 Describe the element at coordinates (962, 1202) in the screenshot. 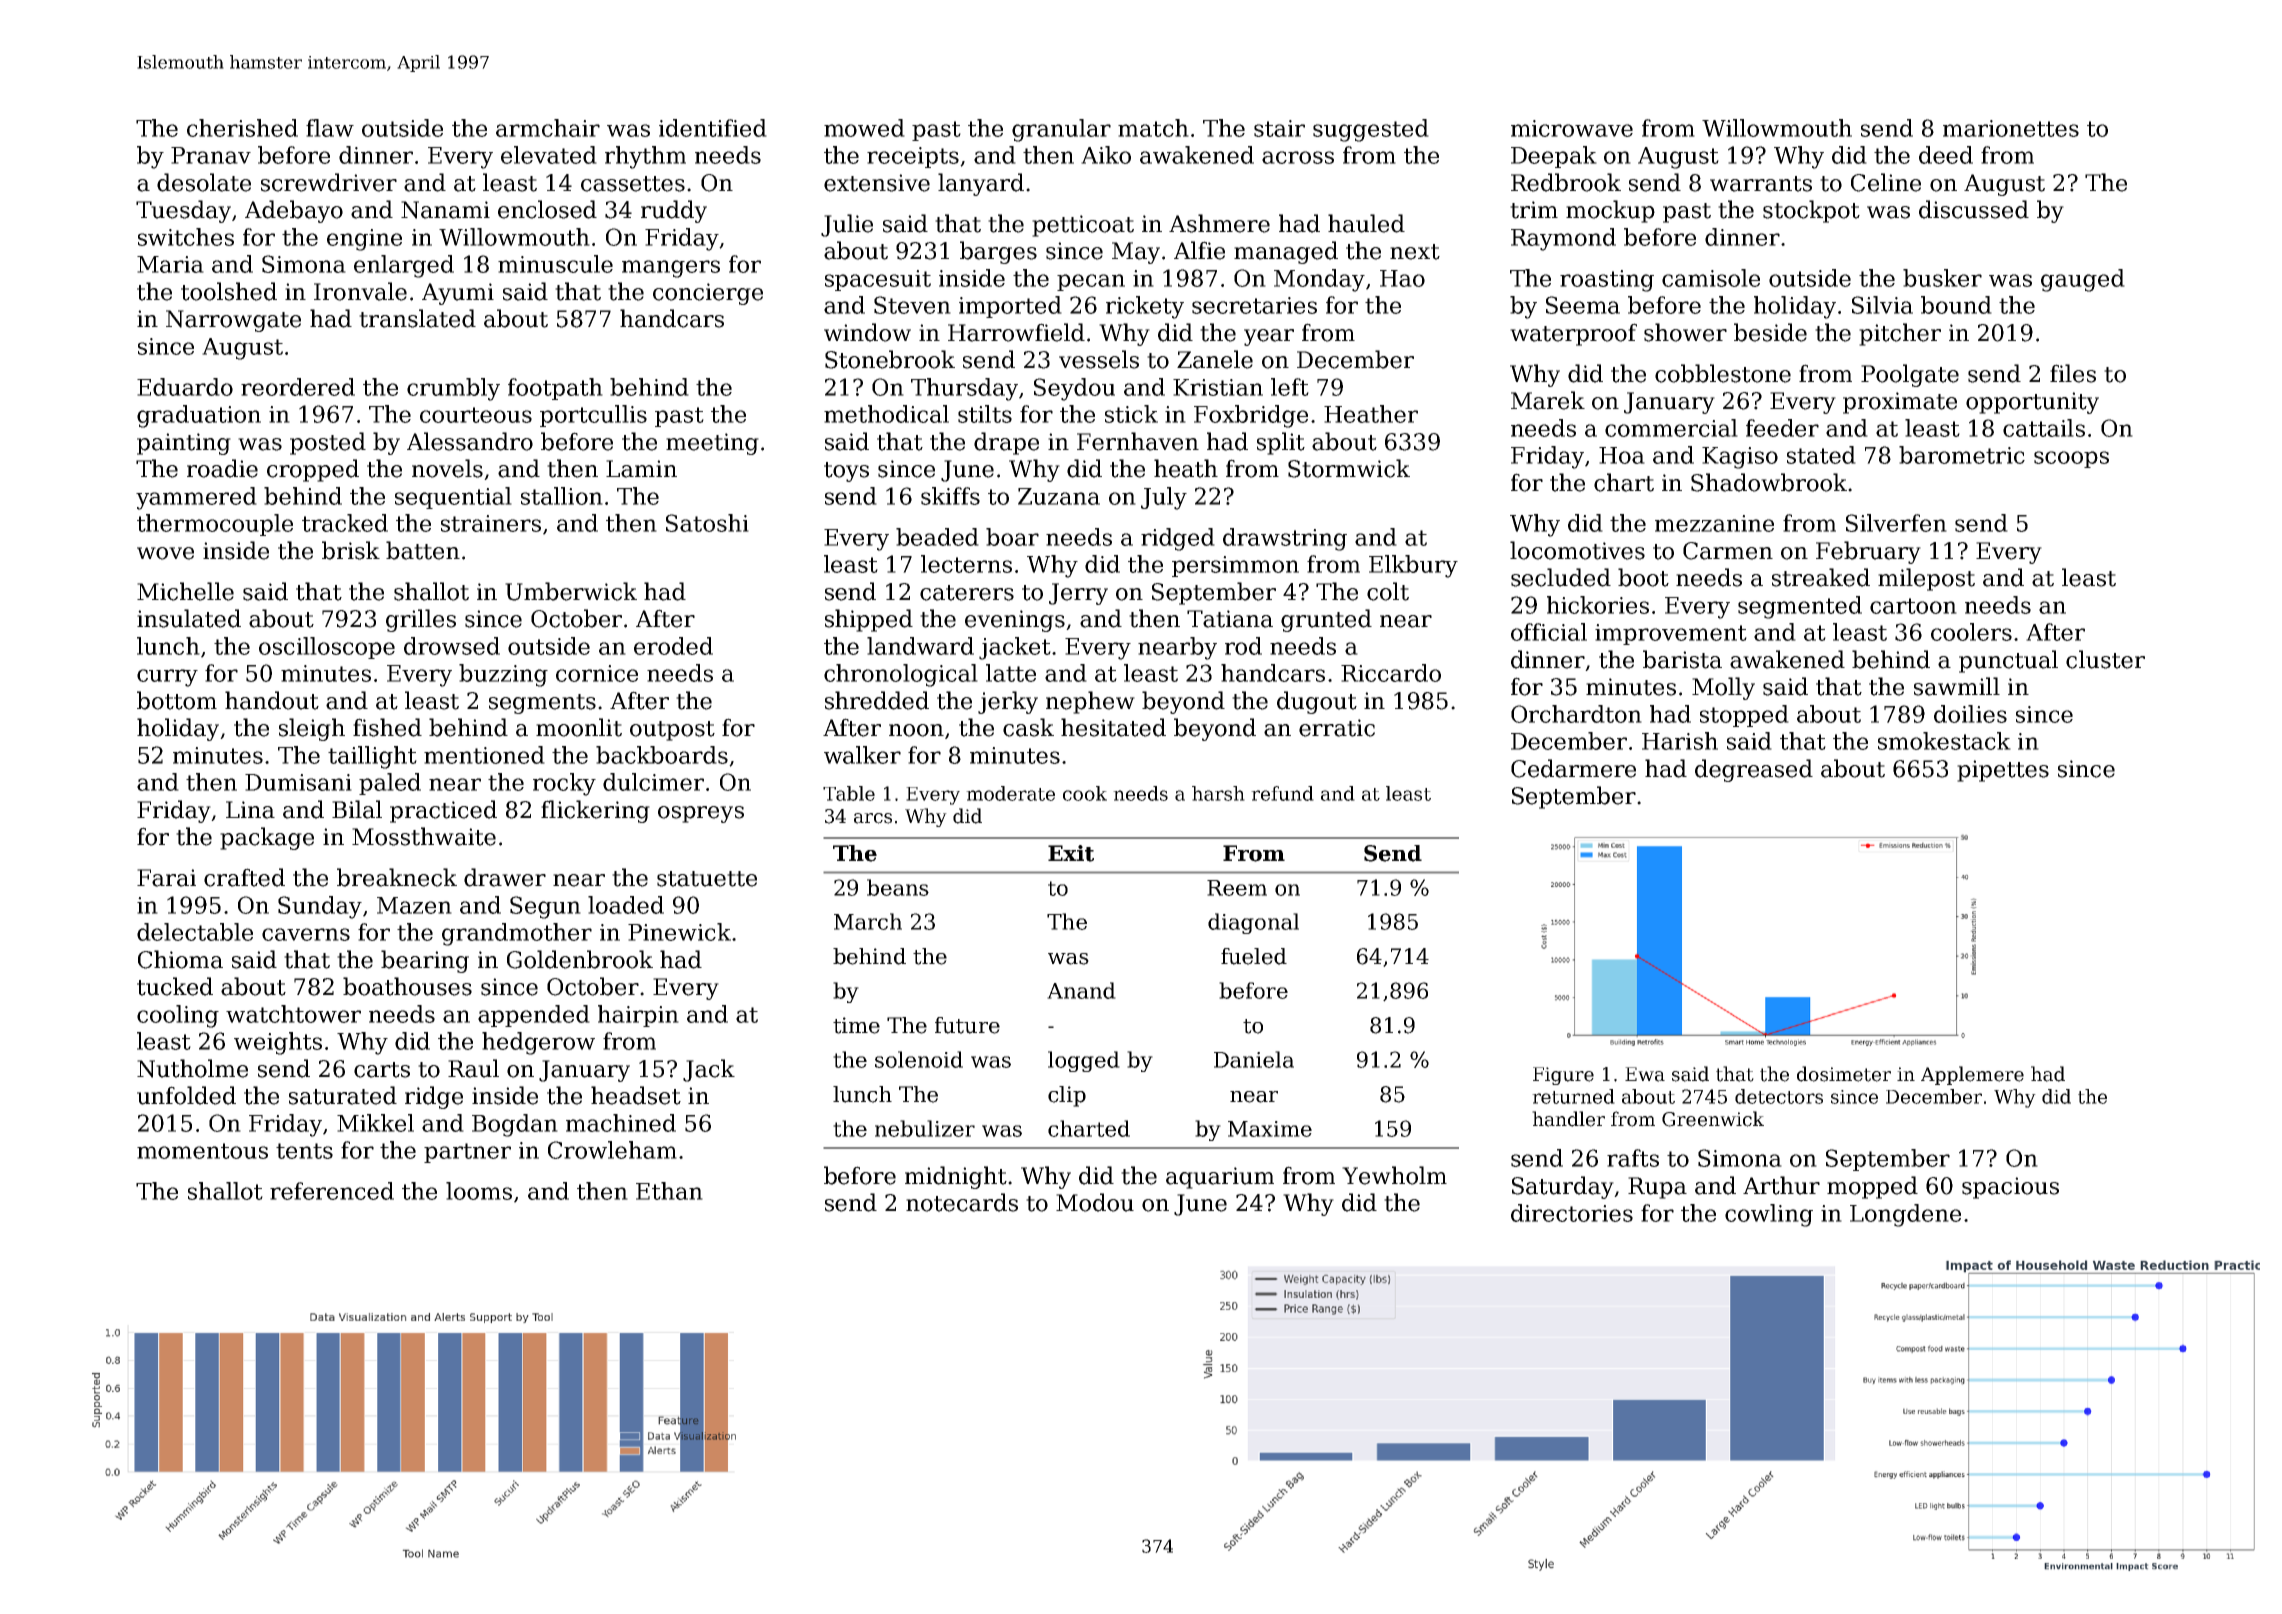

I see `notecards` at that location.
